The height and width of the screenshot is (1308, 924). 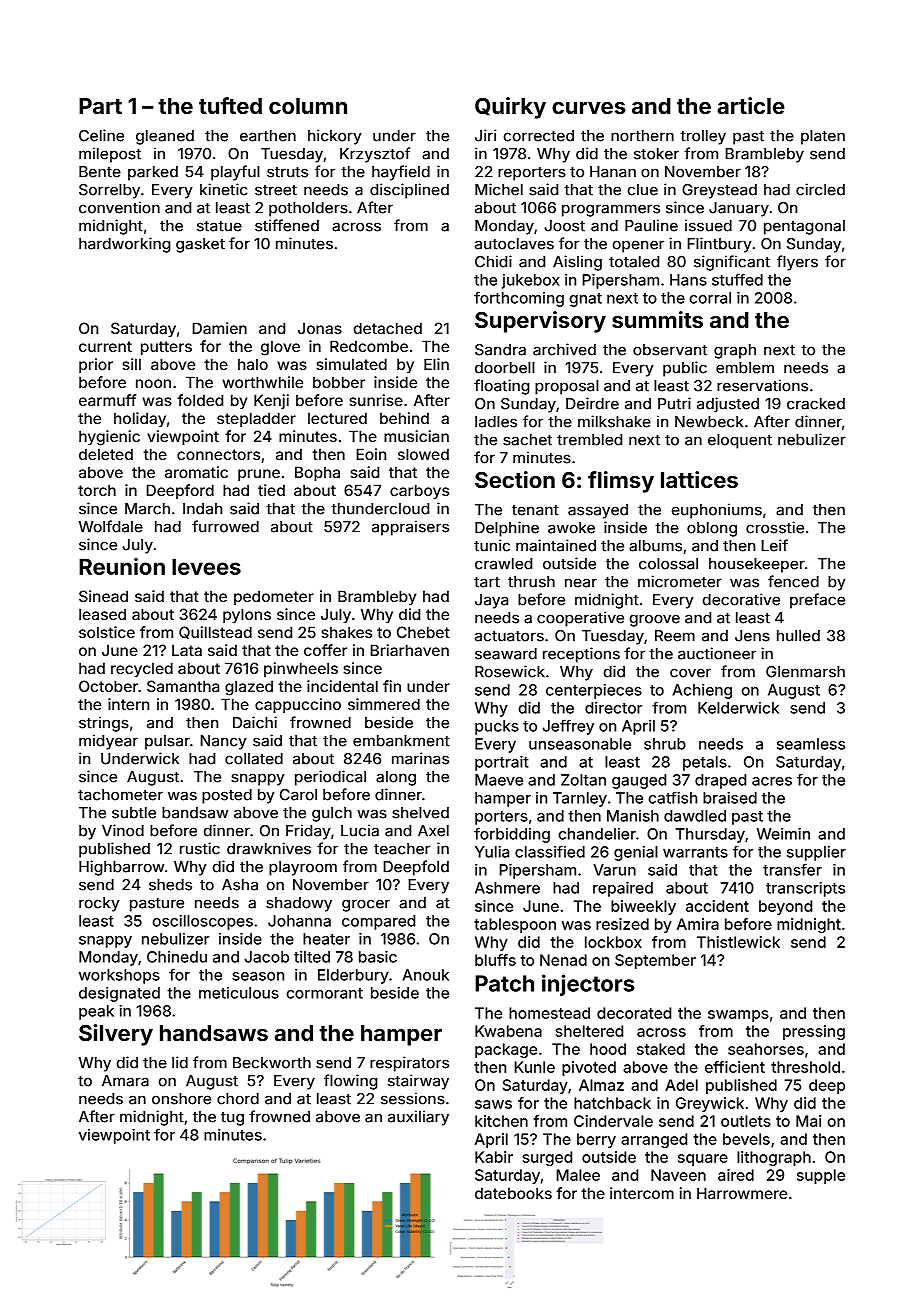 I want to click on Reem, so click(x=675, y=636).
